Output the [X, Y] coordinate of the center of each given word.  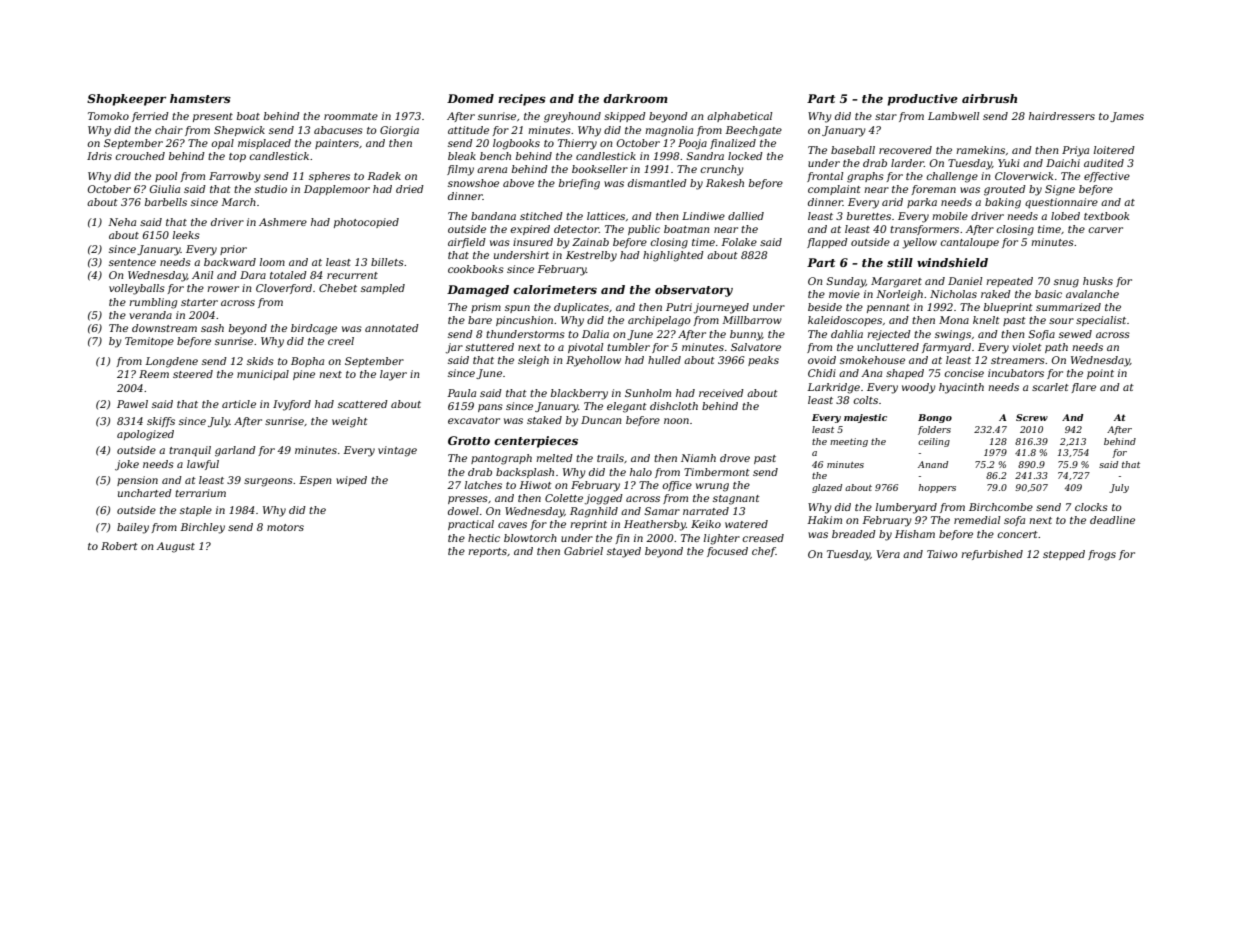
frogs [1102, 555]
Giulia [165, 189]
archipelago [659, 321]
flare [1083, 388]
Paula [461, 393]
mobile [950, 216]
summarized [1068, 307]
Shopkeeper [126, 100]
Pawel [132, 404]
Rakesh [725, 183]
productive [922, 100]
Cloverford [284, 289]
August [175, 547]
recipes [522, 100]
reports [487, 552]
